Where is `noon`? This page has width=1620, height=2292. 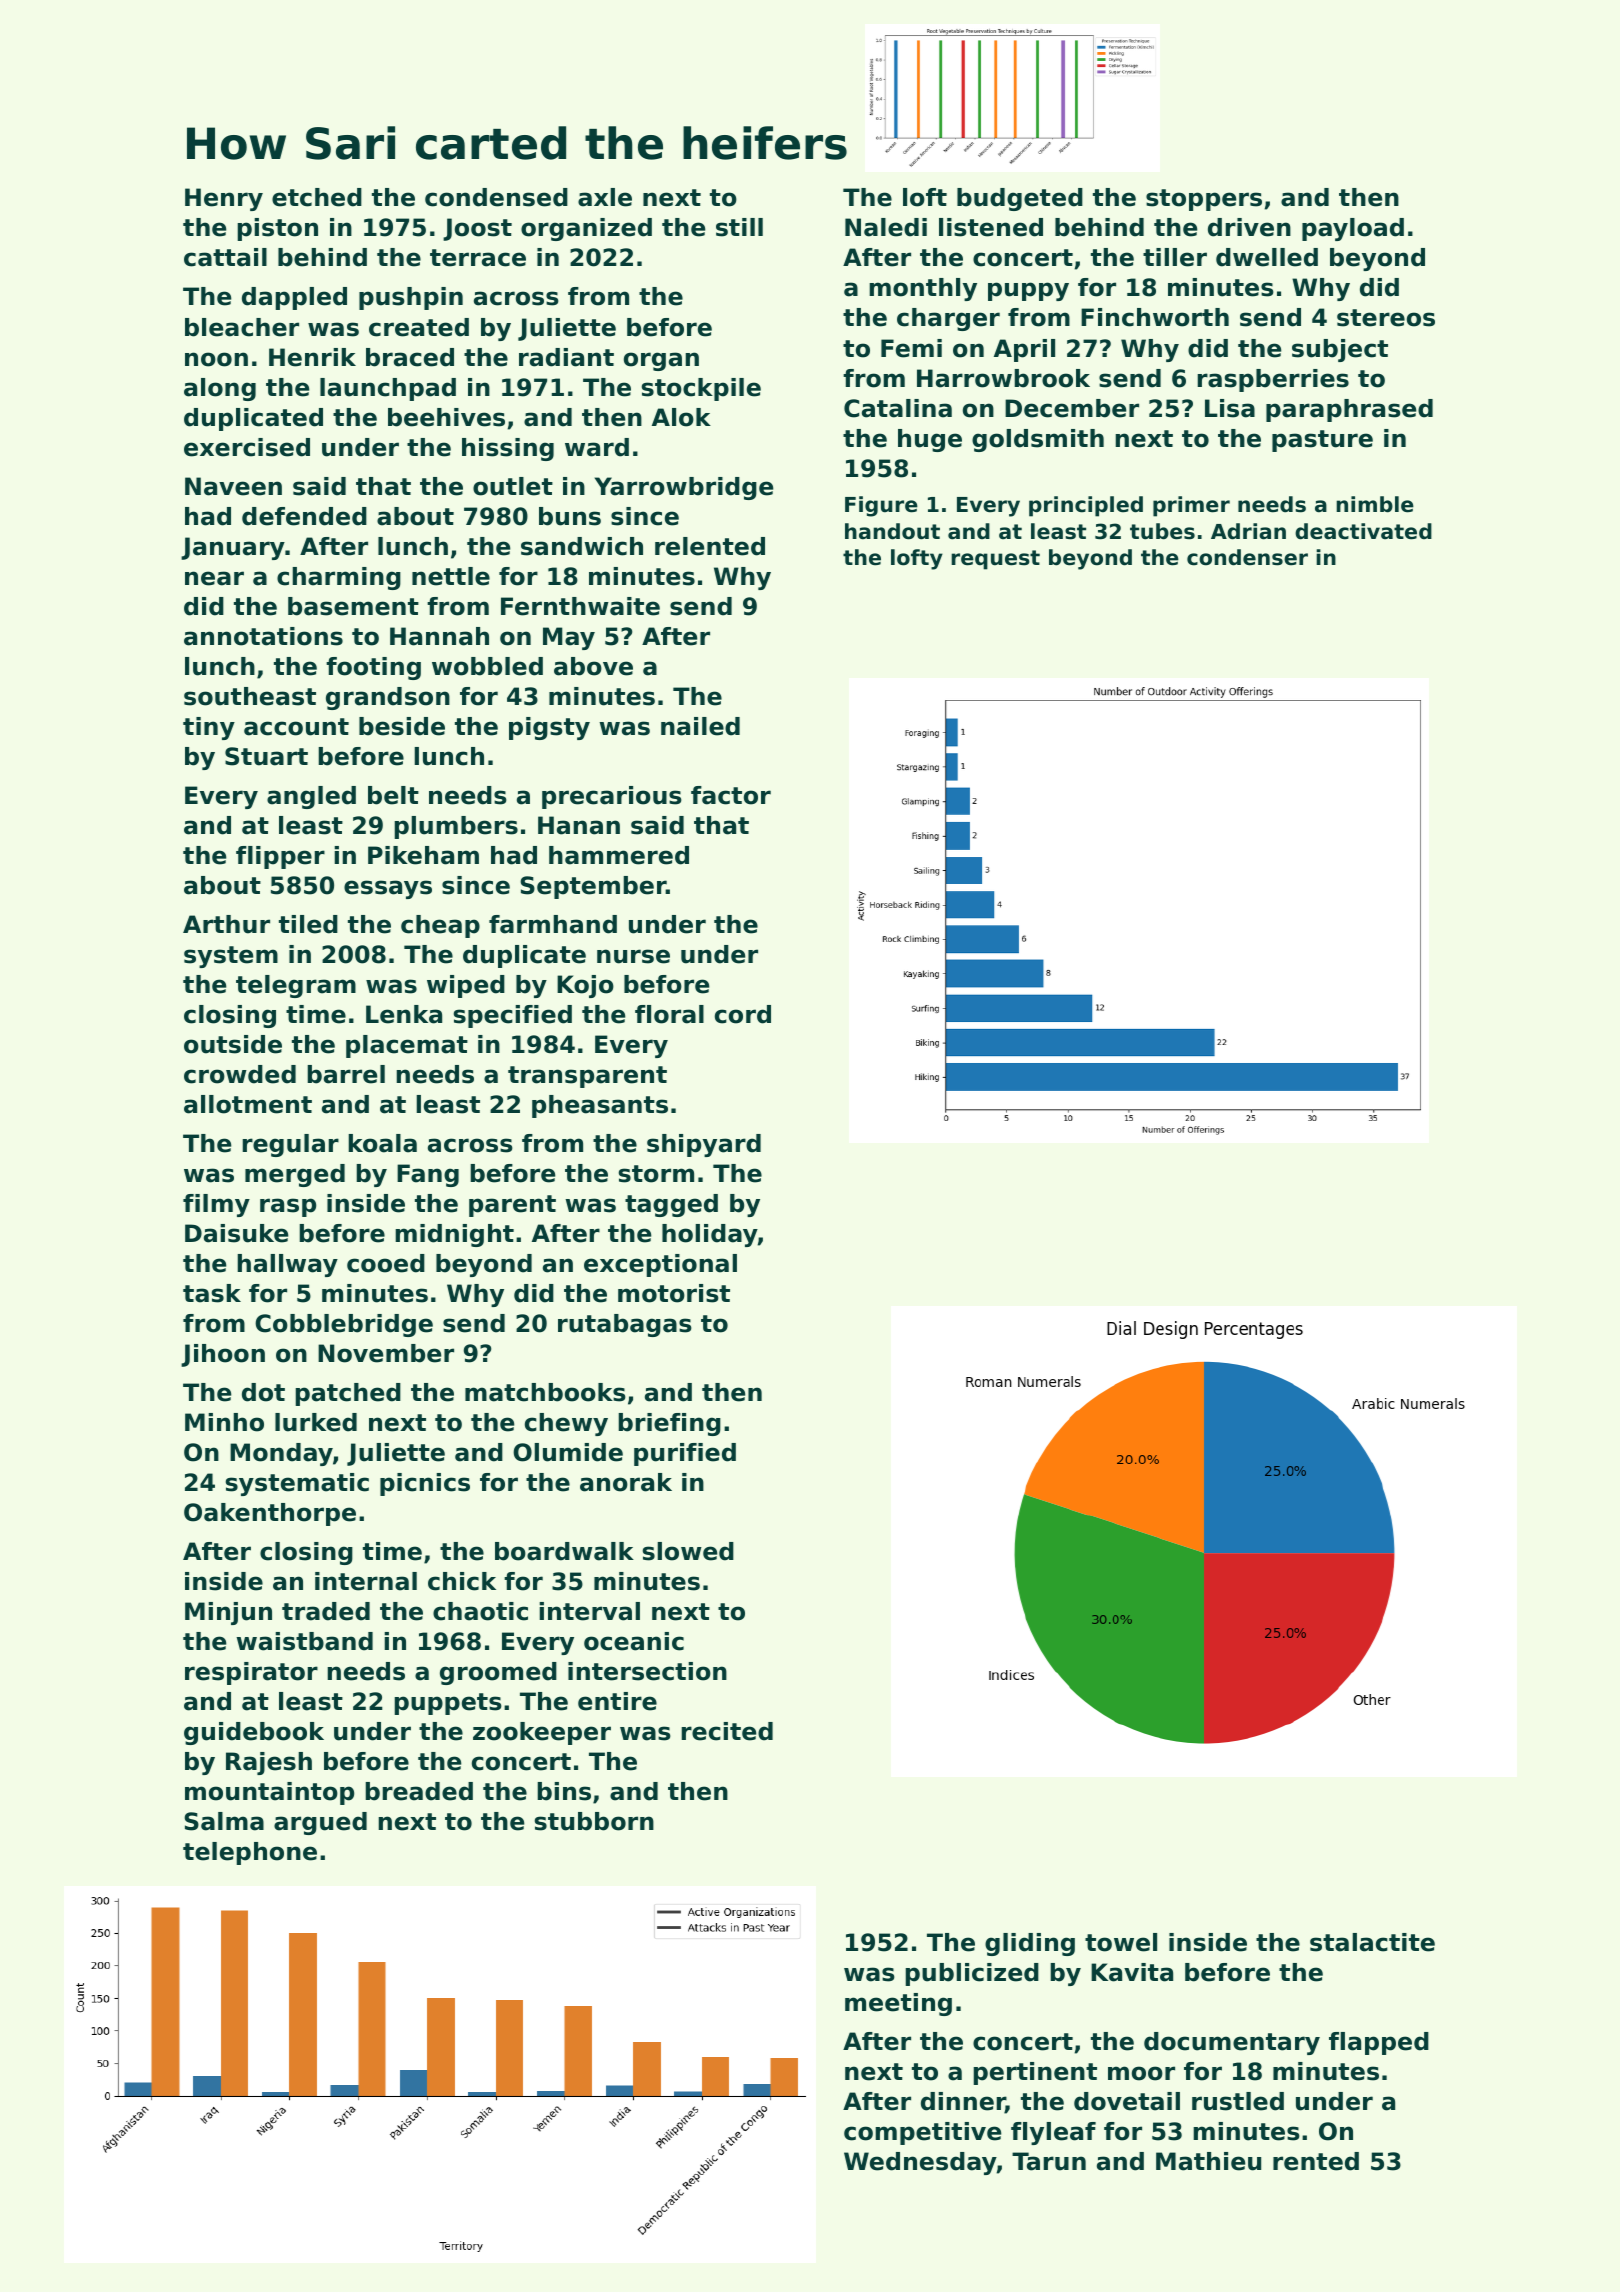 noon is located at coordinates (216, 359).
